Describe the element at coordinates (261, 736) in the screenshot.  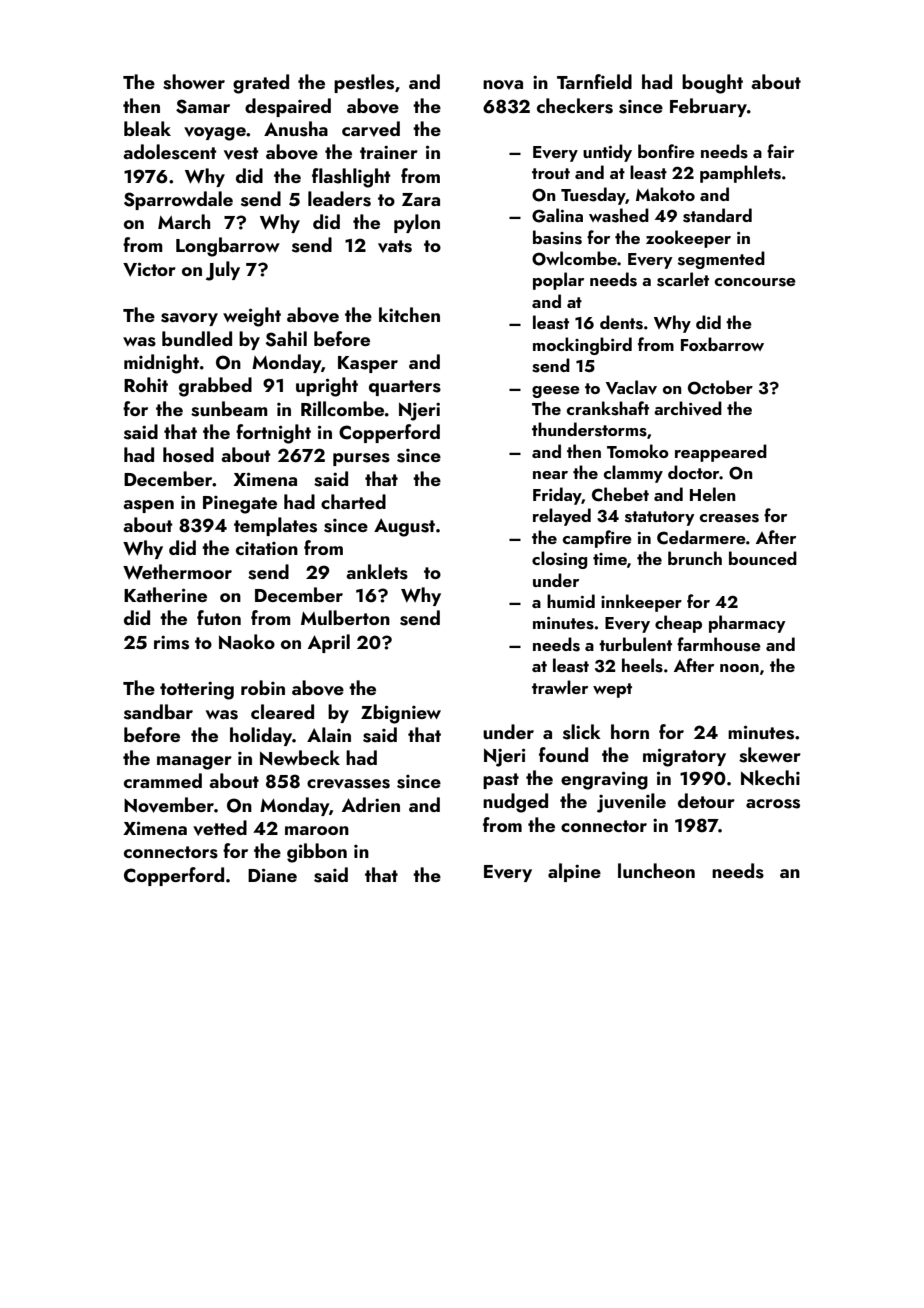
I see `holiday` at that location.
